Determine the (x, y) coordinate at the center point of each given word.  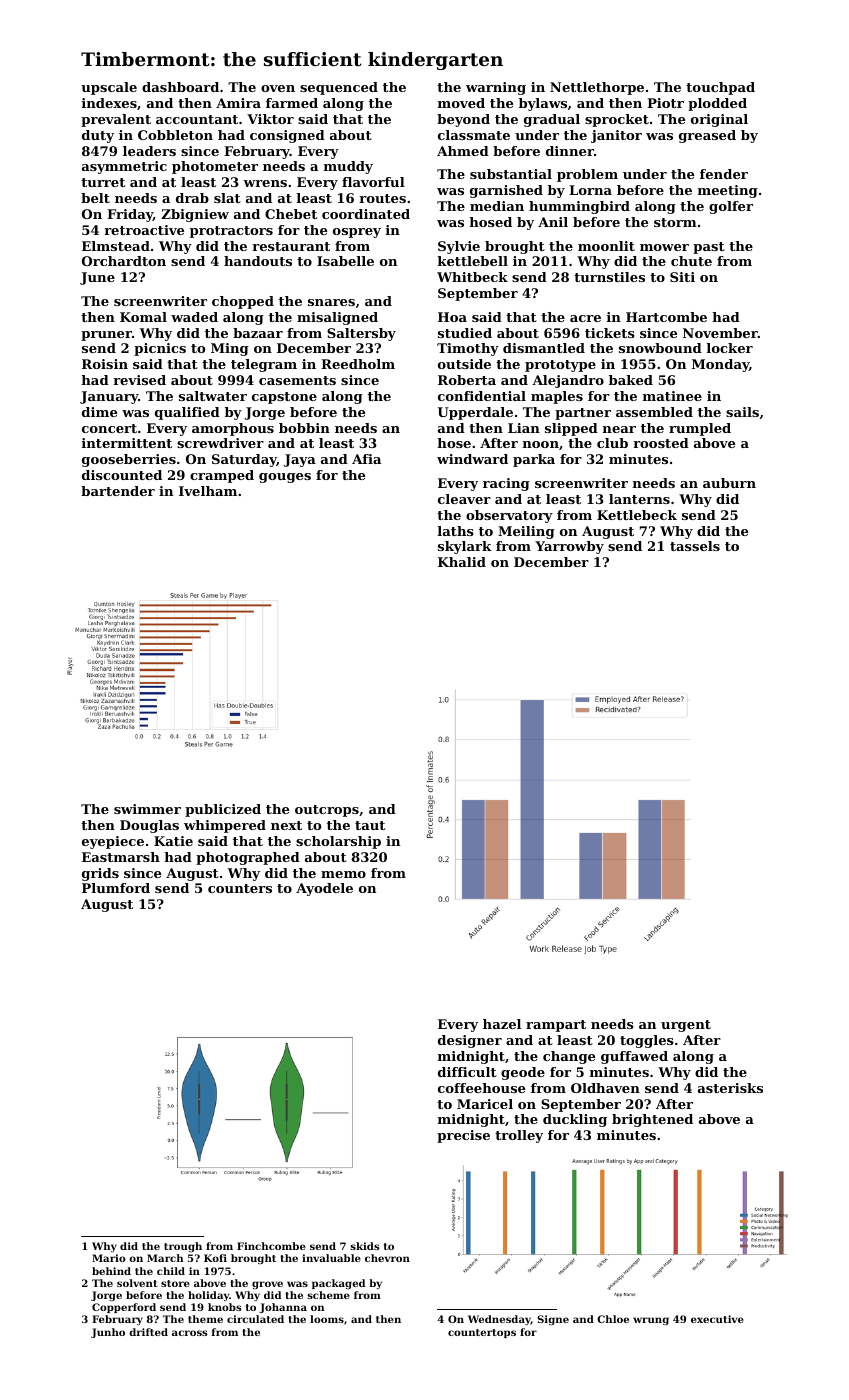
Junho (108, 1333)
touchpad (720, 88)
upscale (109, 88)
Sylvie (459, 247)
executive (717, 1319)
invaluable (331, 1258)
